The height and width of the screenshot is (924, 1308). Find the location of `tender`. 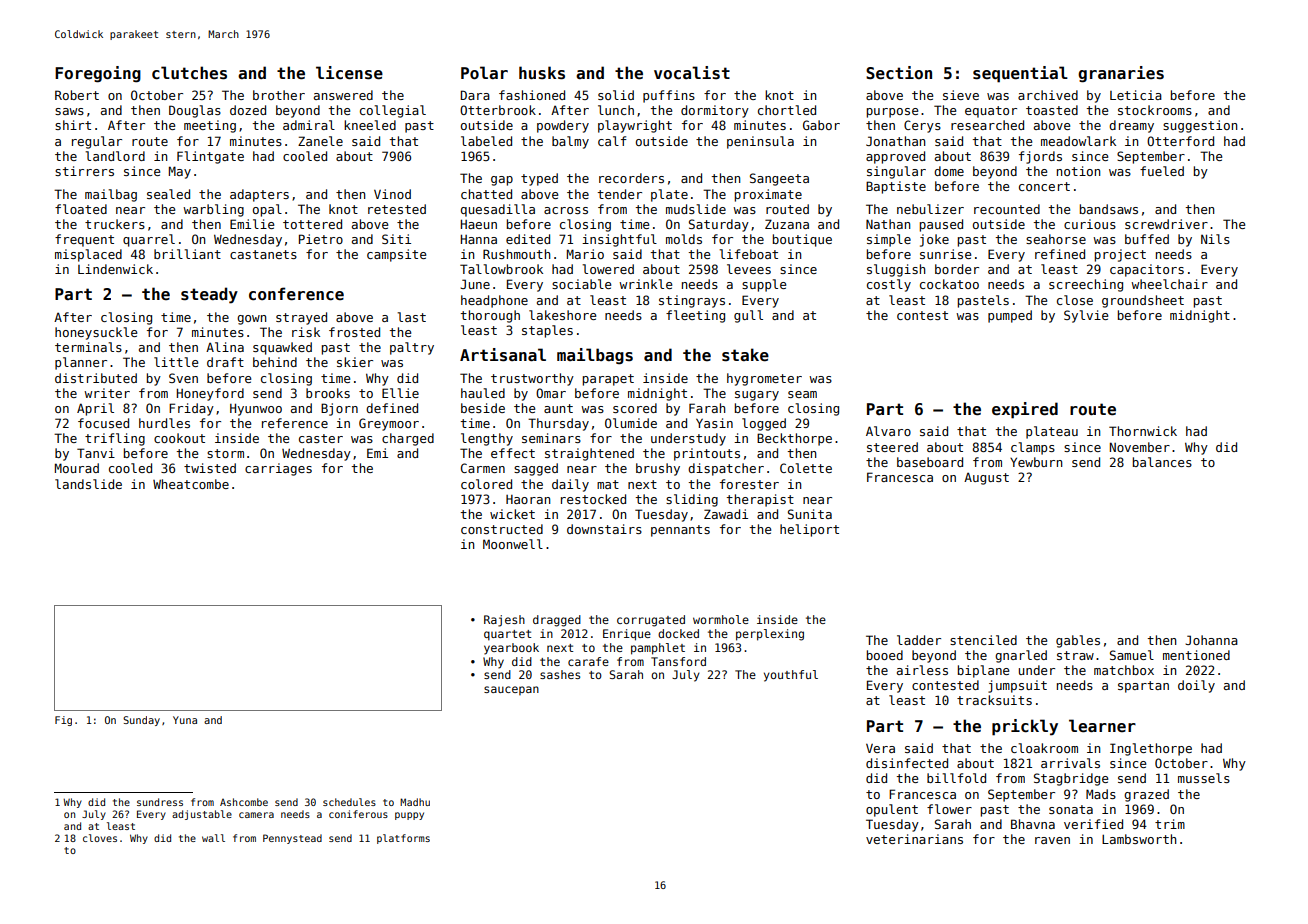

tender is located at coordinates (620, 194).
